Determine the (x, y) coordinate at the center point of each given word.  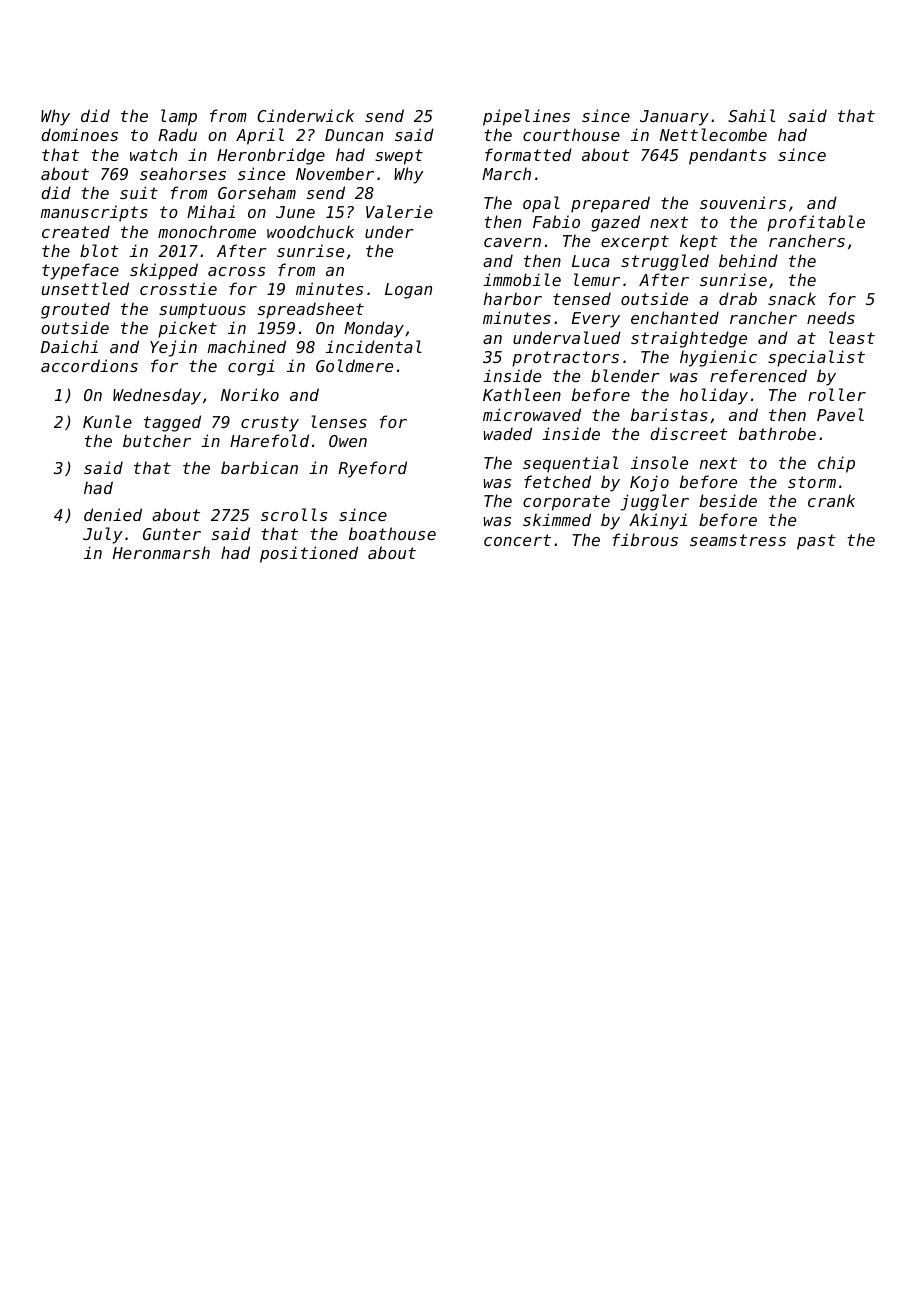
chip (836, 464)
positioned (309, 554)
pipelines (526, 117)
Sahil (751, 115)
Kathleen (522, 394)
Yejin (173, 348)
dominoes (79, 134)
